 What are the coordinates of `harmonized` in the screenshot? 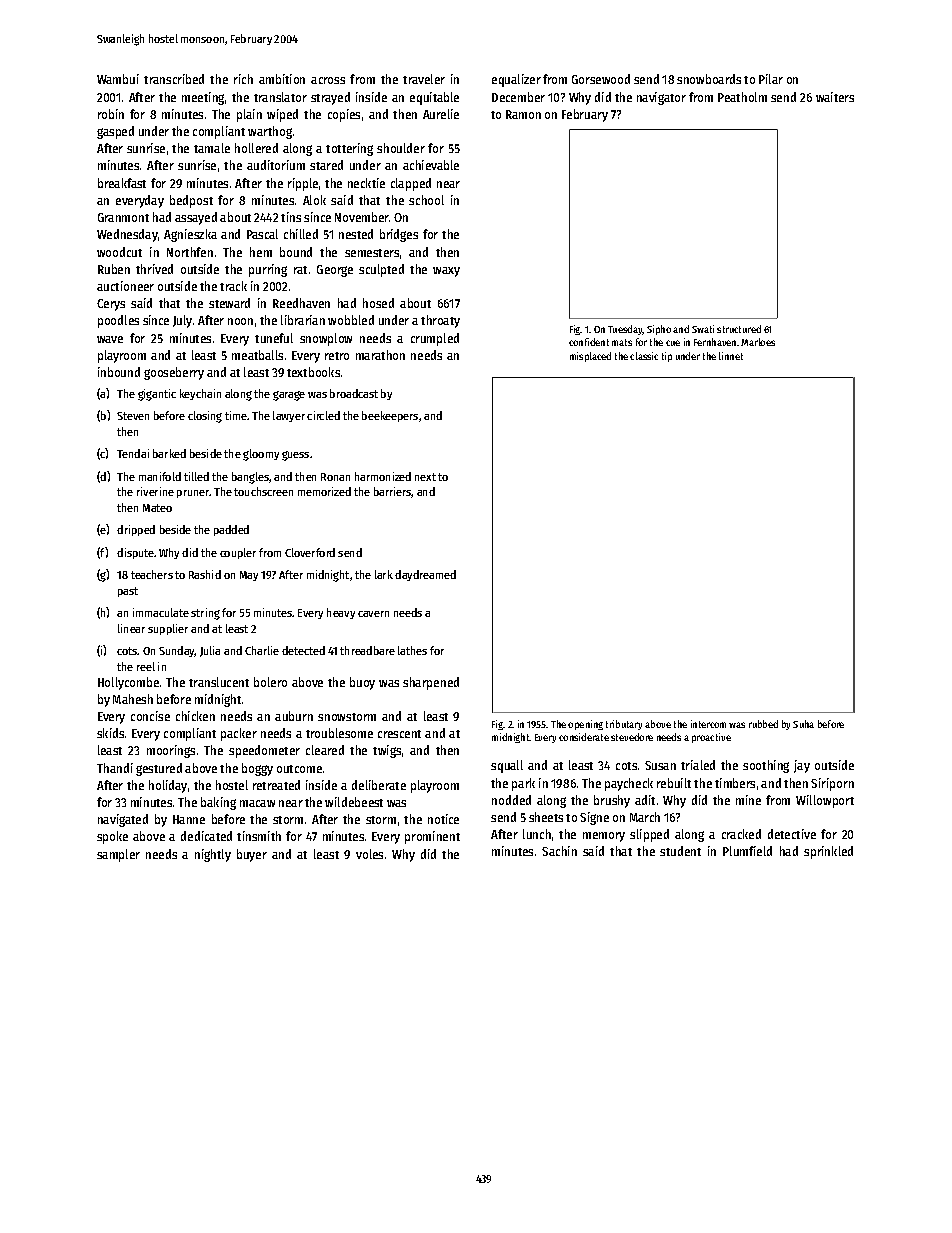 It's located at (383, 476).
